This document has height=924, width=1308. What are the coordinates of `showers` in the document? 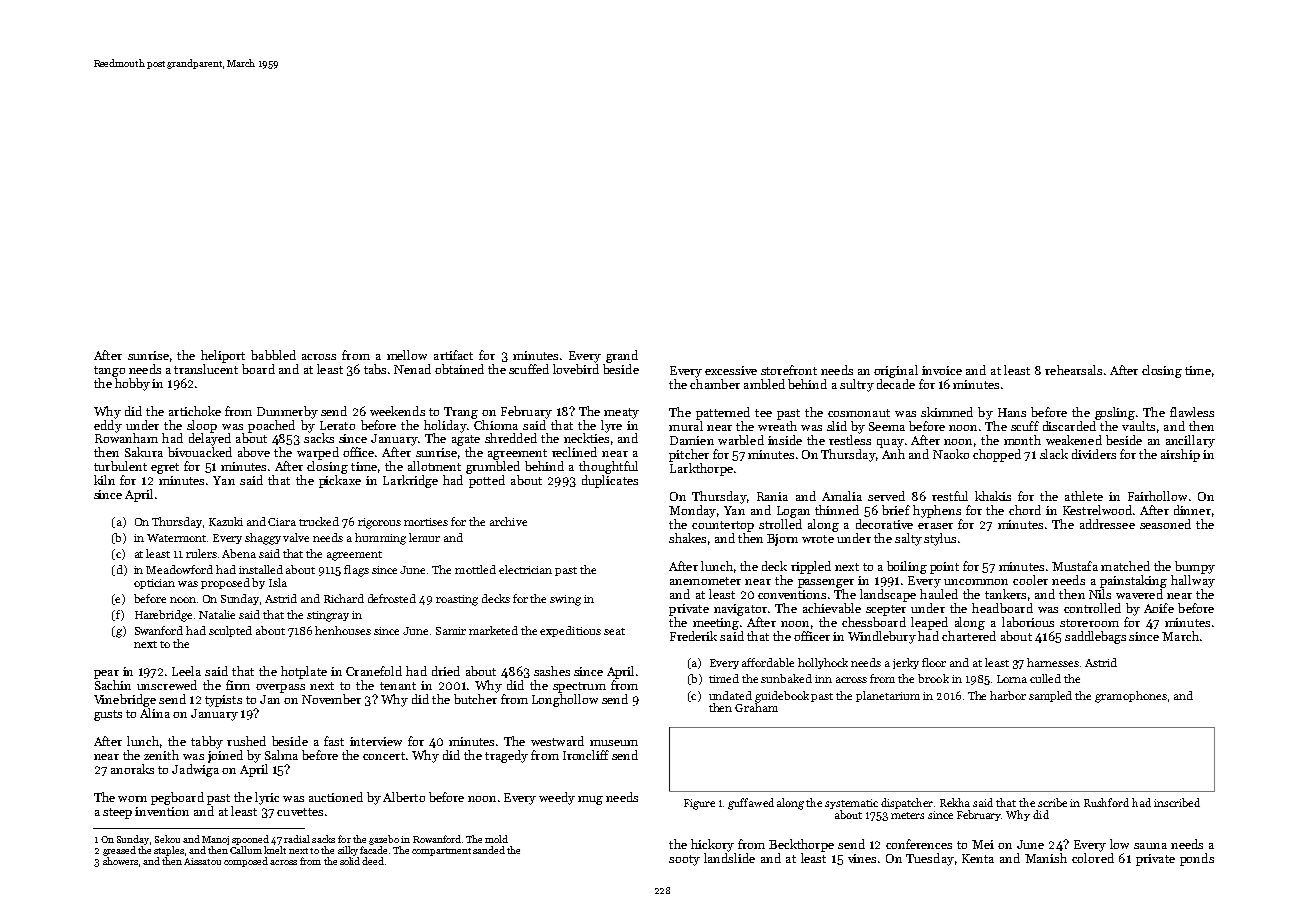 It's located at (120, 861).
